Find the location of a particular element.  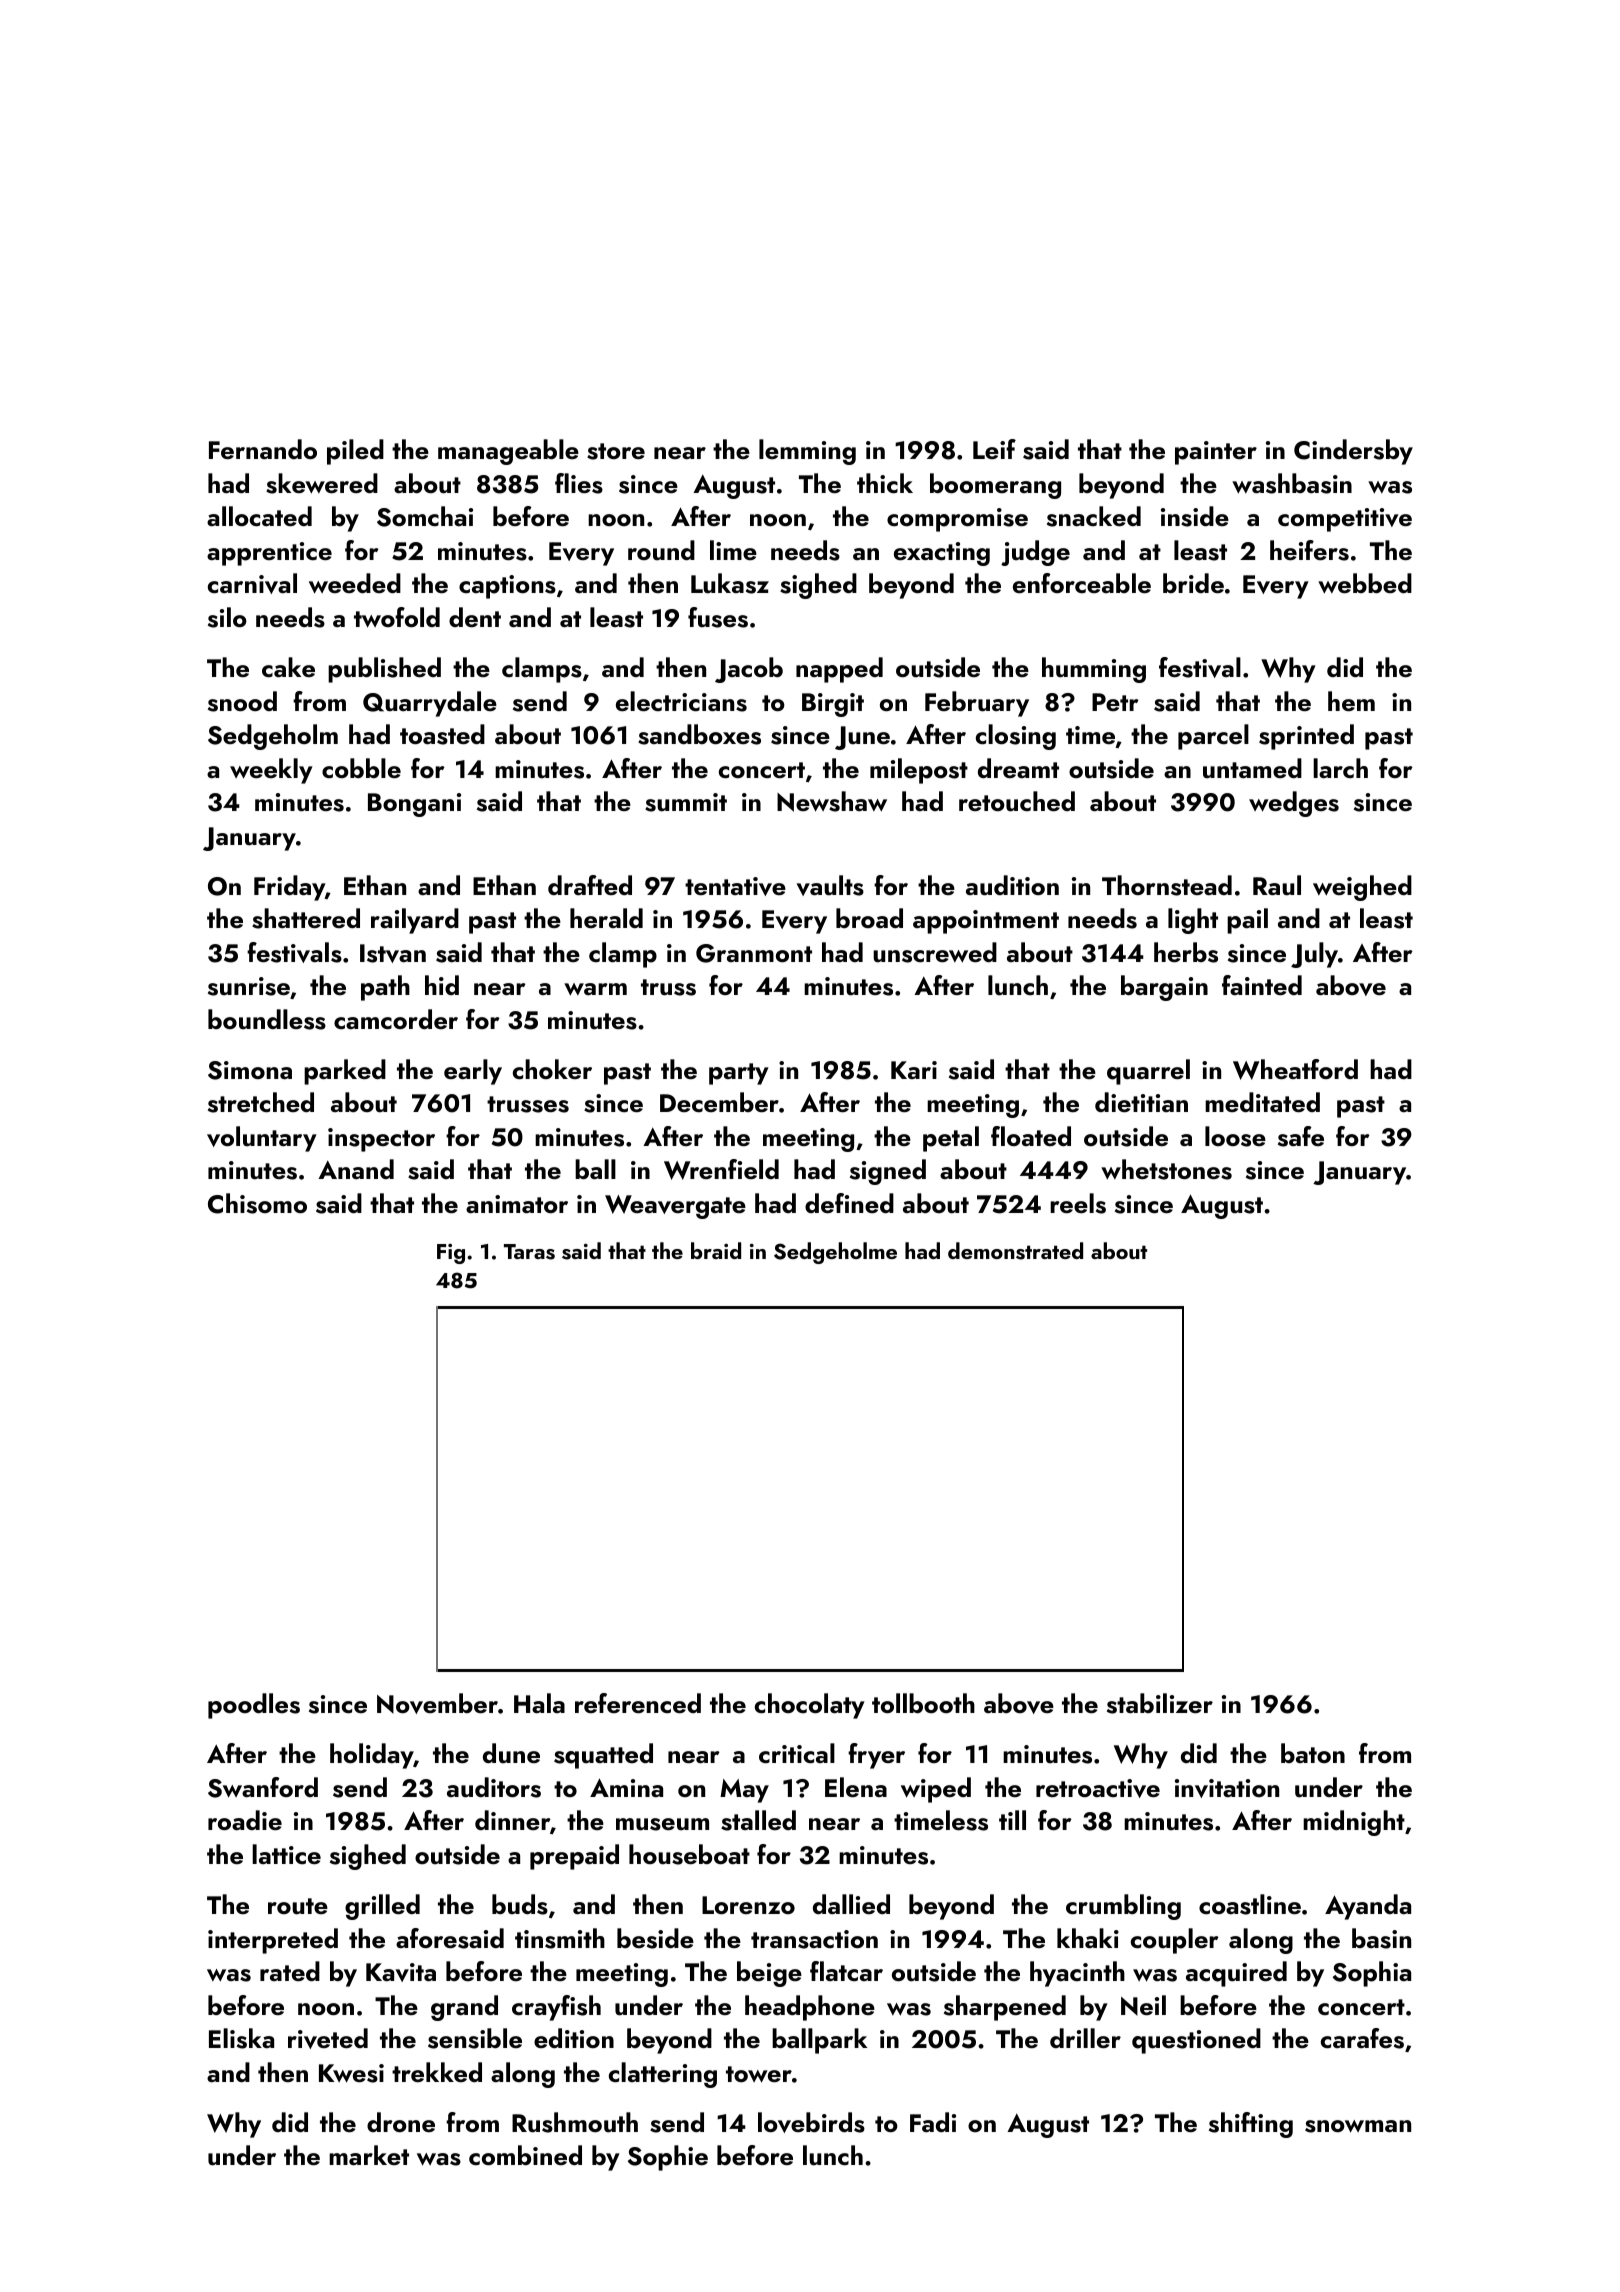

Chisomo is located at coordinates (257, 1203).
